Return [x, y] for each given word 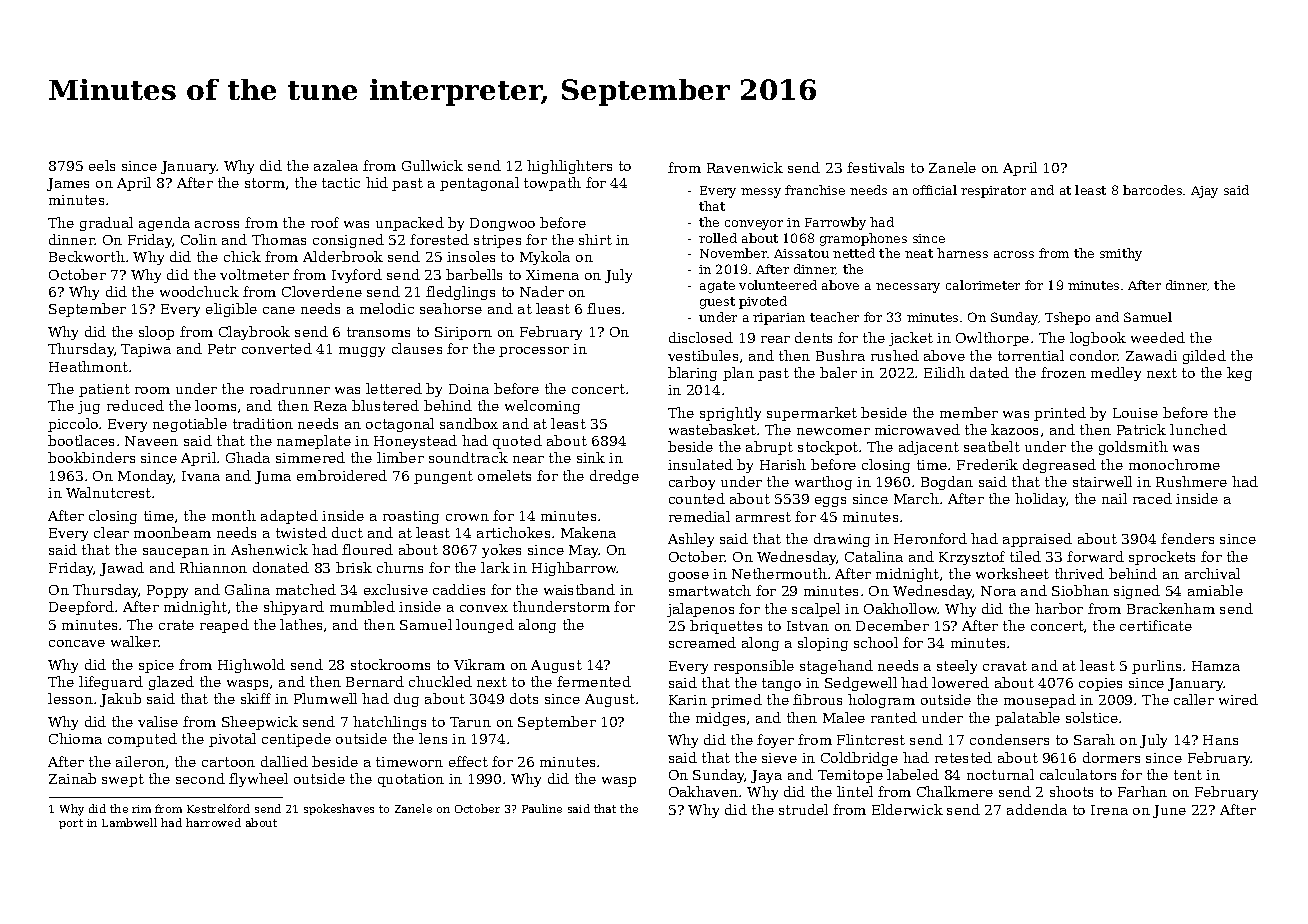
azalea [336, 165]
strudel [803, 809]
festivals [875, 167]
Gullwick [432, 165]
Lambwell [129, 822]
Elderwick [907, 809]
